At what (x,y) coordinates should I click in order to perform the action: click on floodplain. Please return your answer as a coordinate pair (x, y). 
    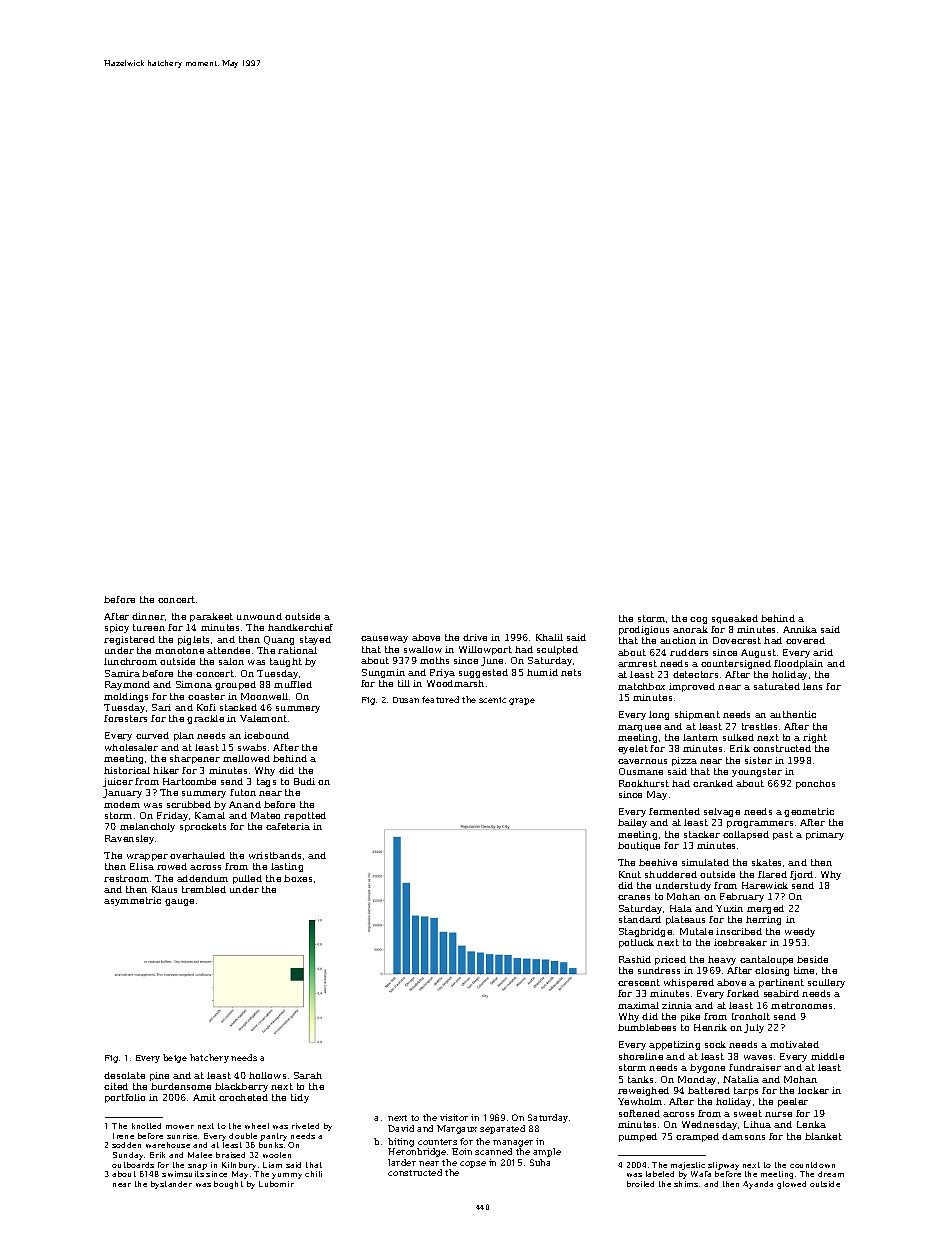
    Looking at the image, I should click on (798, 664).
